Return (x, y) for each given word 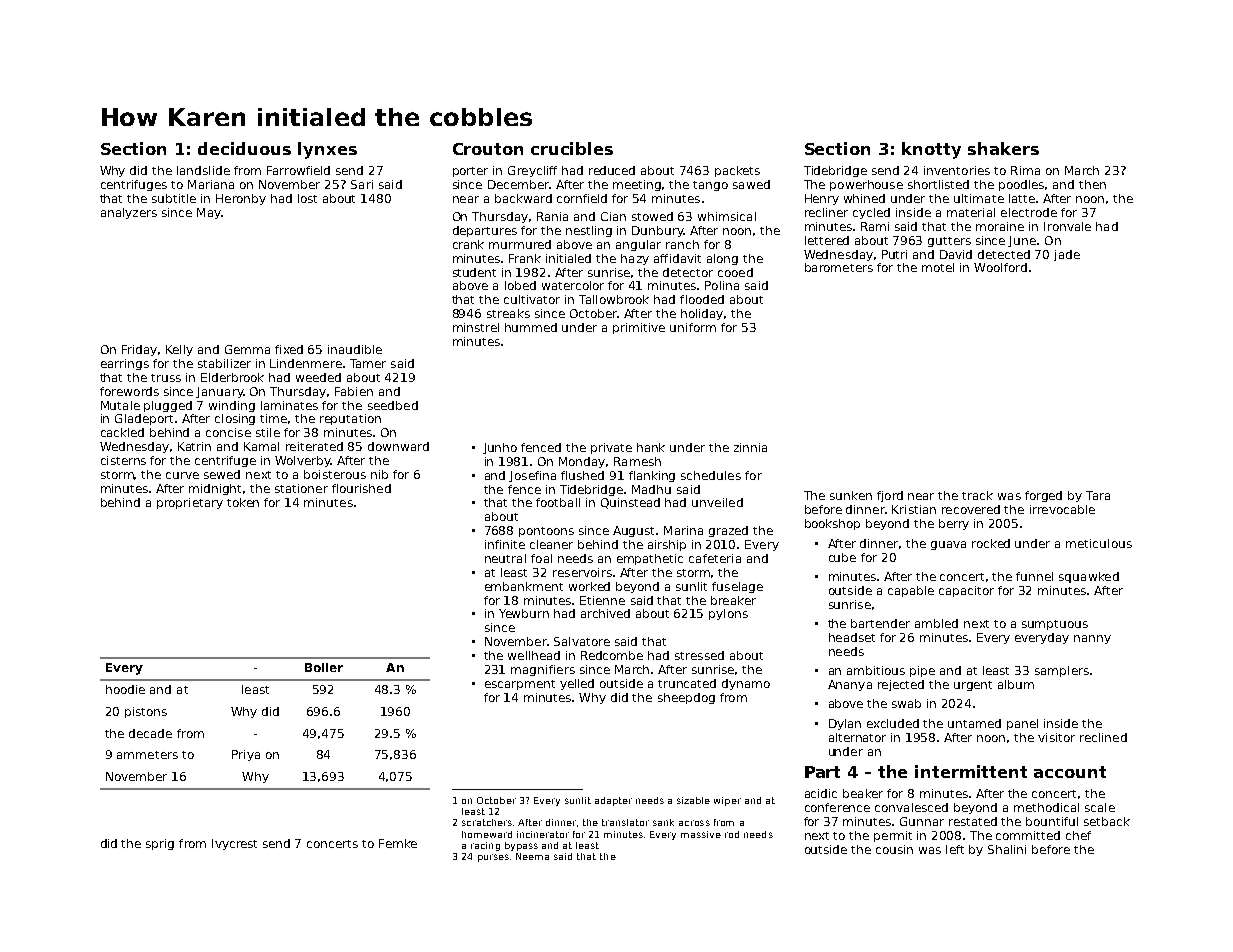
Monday (582, 462)
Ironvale (1067, 226)
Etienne (602, 600)
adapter (613, 801)
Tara (1098, 495)
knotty (931, 150)
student (474, 272)
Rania (552, 216)
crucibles (572, 148)
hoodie (125, 689)
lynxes (327, 150)
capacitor (966, 591)
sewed (222, 474)
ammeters (147, 755)
